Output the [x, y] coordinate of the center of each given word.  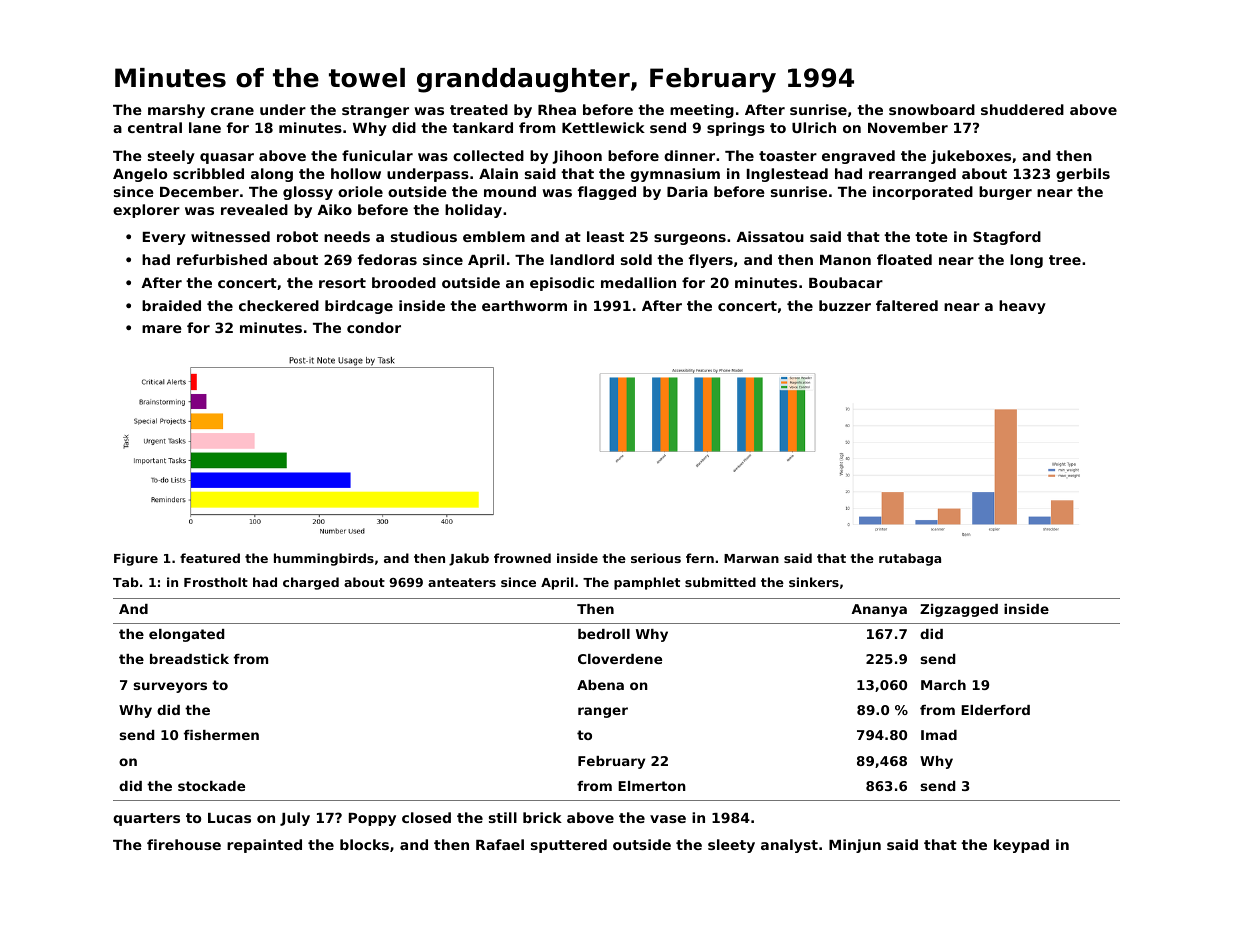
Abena [600, 685]
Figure [136, 559]
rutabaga [910, 559]
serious [656, 558]
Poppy [372, 819]
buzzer [845, 305]
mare [162, 329]
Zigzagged [959, 610]
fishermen [221, 735]
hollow [356, 173]
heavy [1022, 307]
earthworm [524, 305]
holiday [473, 211]
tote [931, 237]
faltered [907, 305]
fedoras [387, 259]
